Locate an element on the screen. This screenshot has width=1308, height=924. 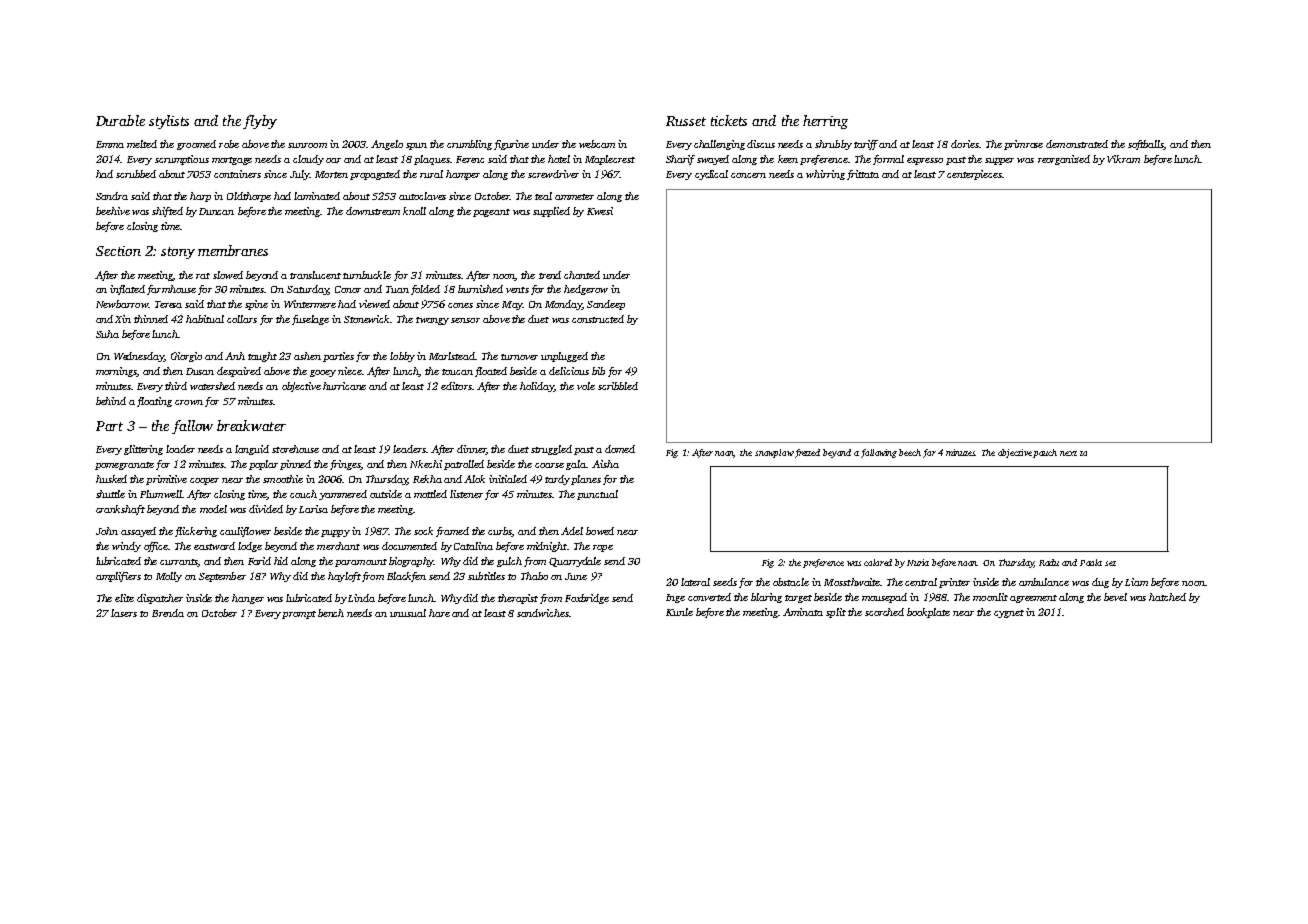
bench is located at coordinates (331, 613).
